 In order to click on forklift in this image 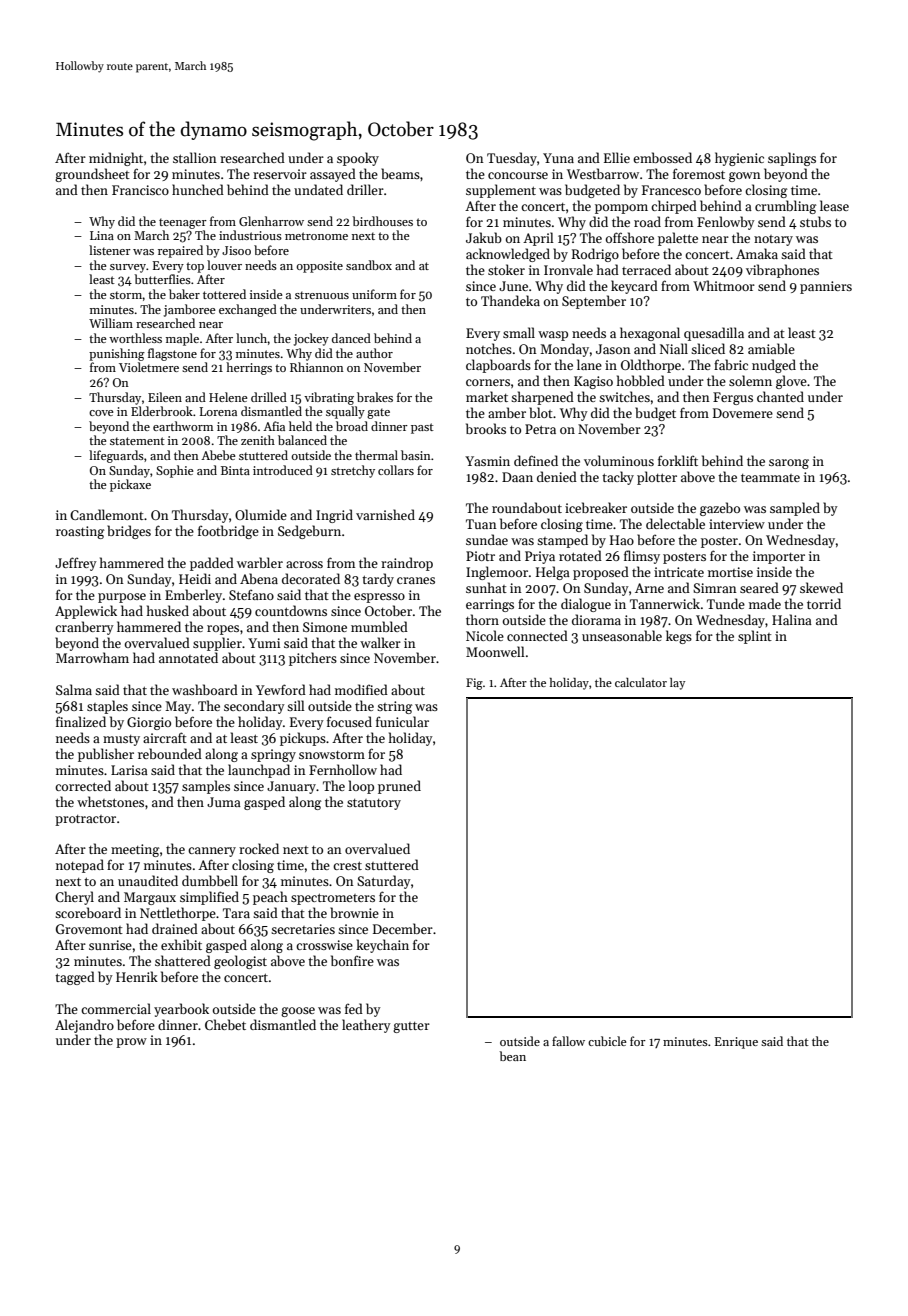, I will do `click(678, 460)`.
